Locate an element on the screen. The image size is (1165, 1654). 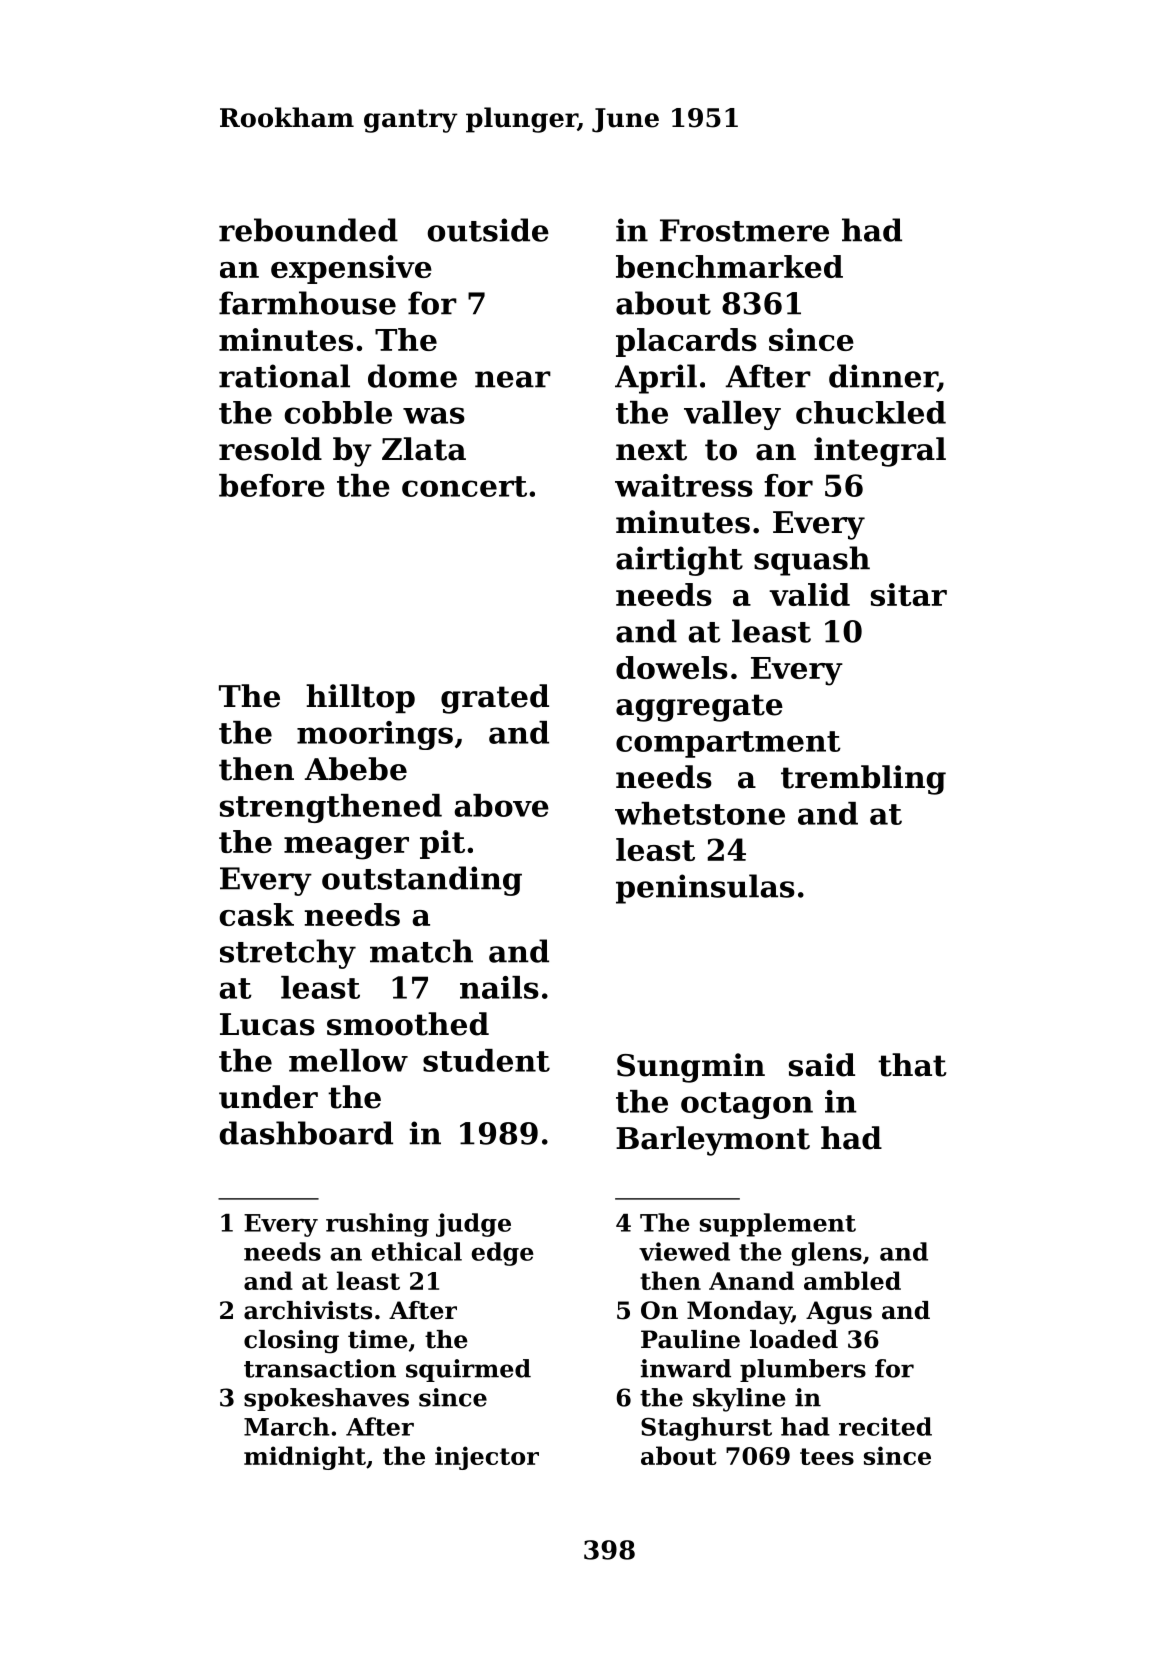
near is located at coordinates (513, 379).
